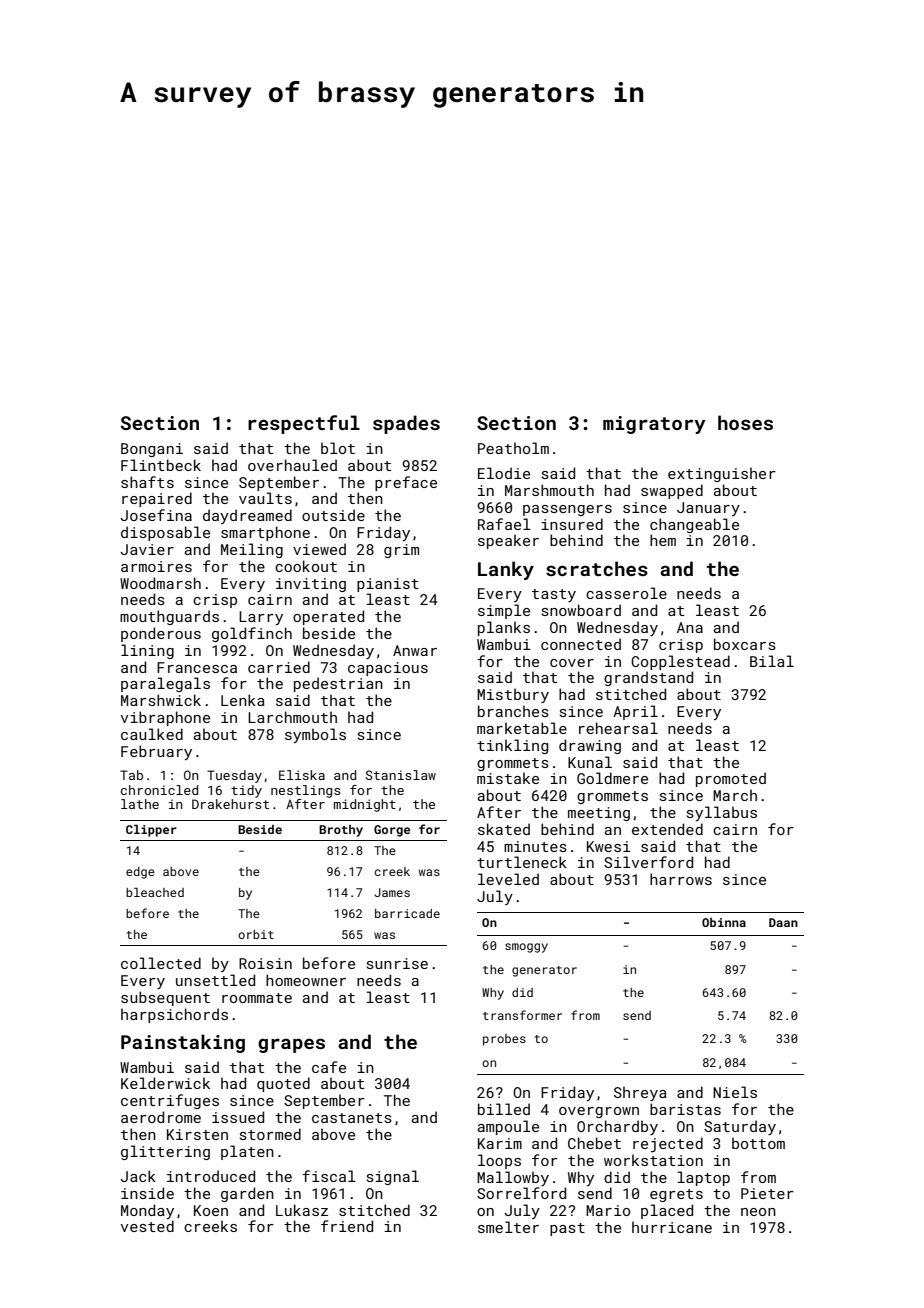 The image size is (924, 1308). Describe the element at coordinates (183, 1043) in the page. I see `Painstaking` at that location.
